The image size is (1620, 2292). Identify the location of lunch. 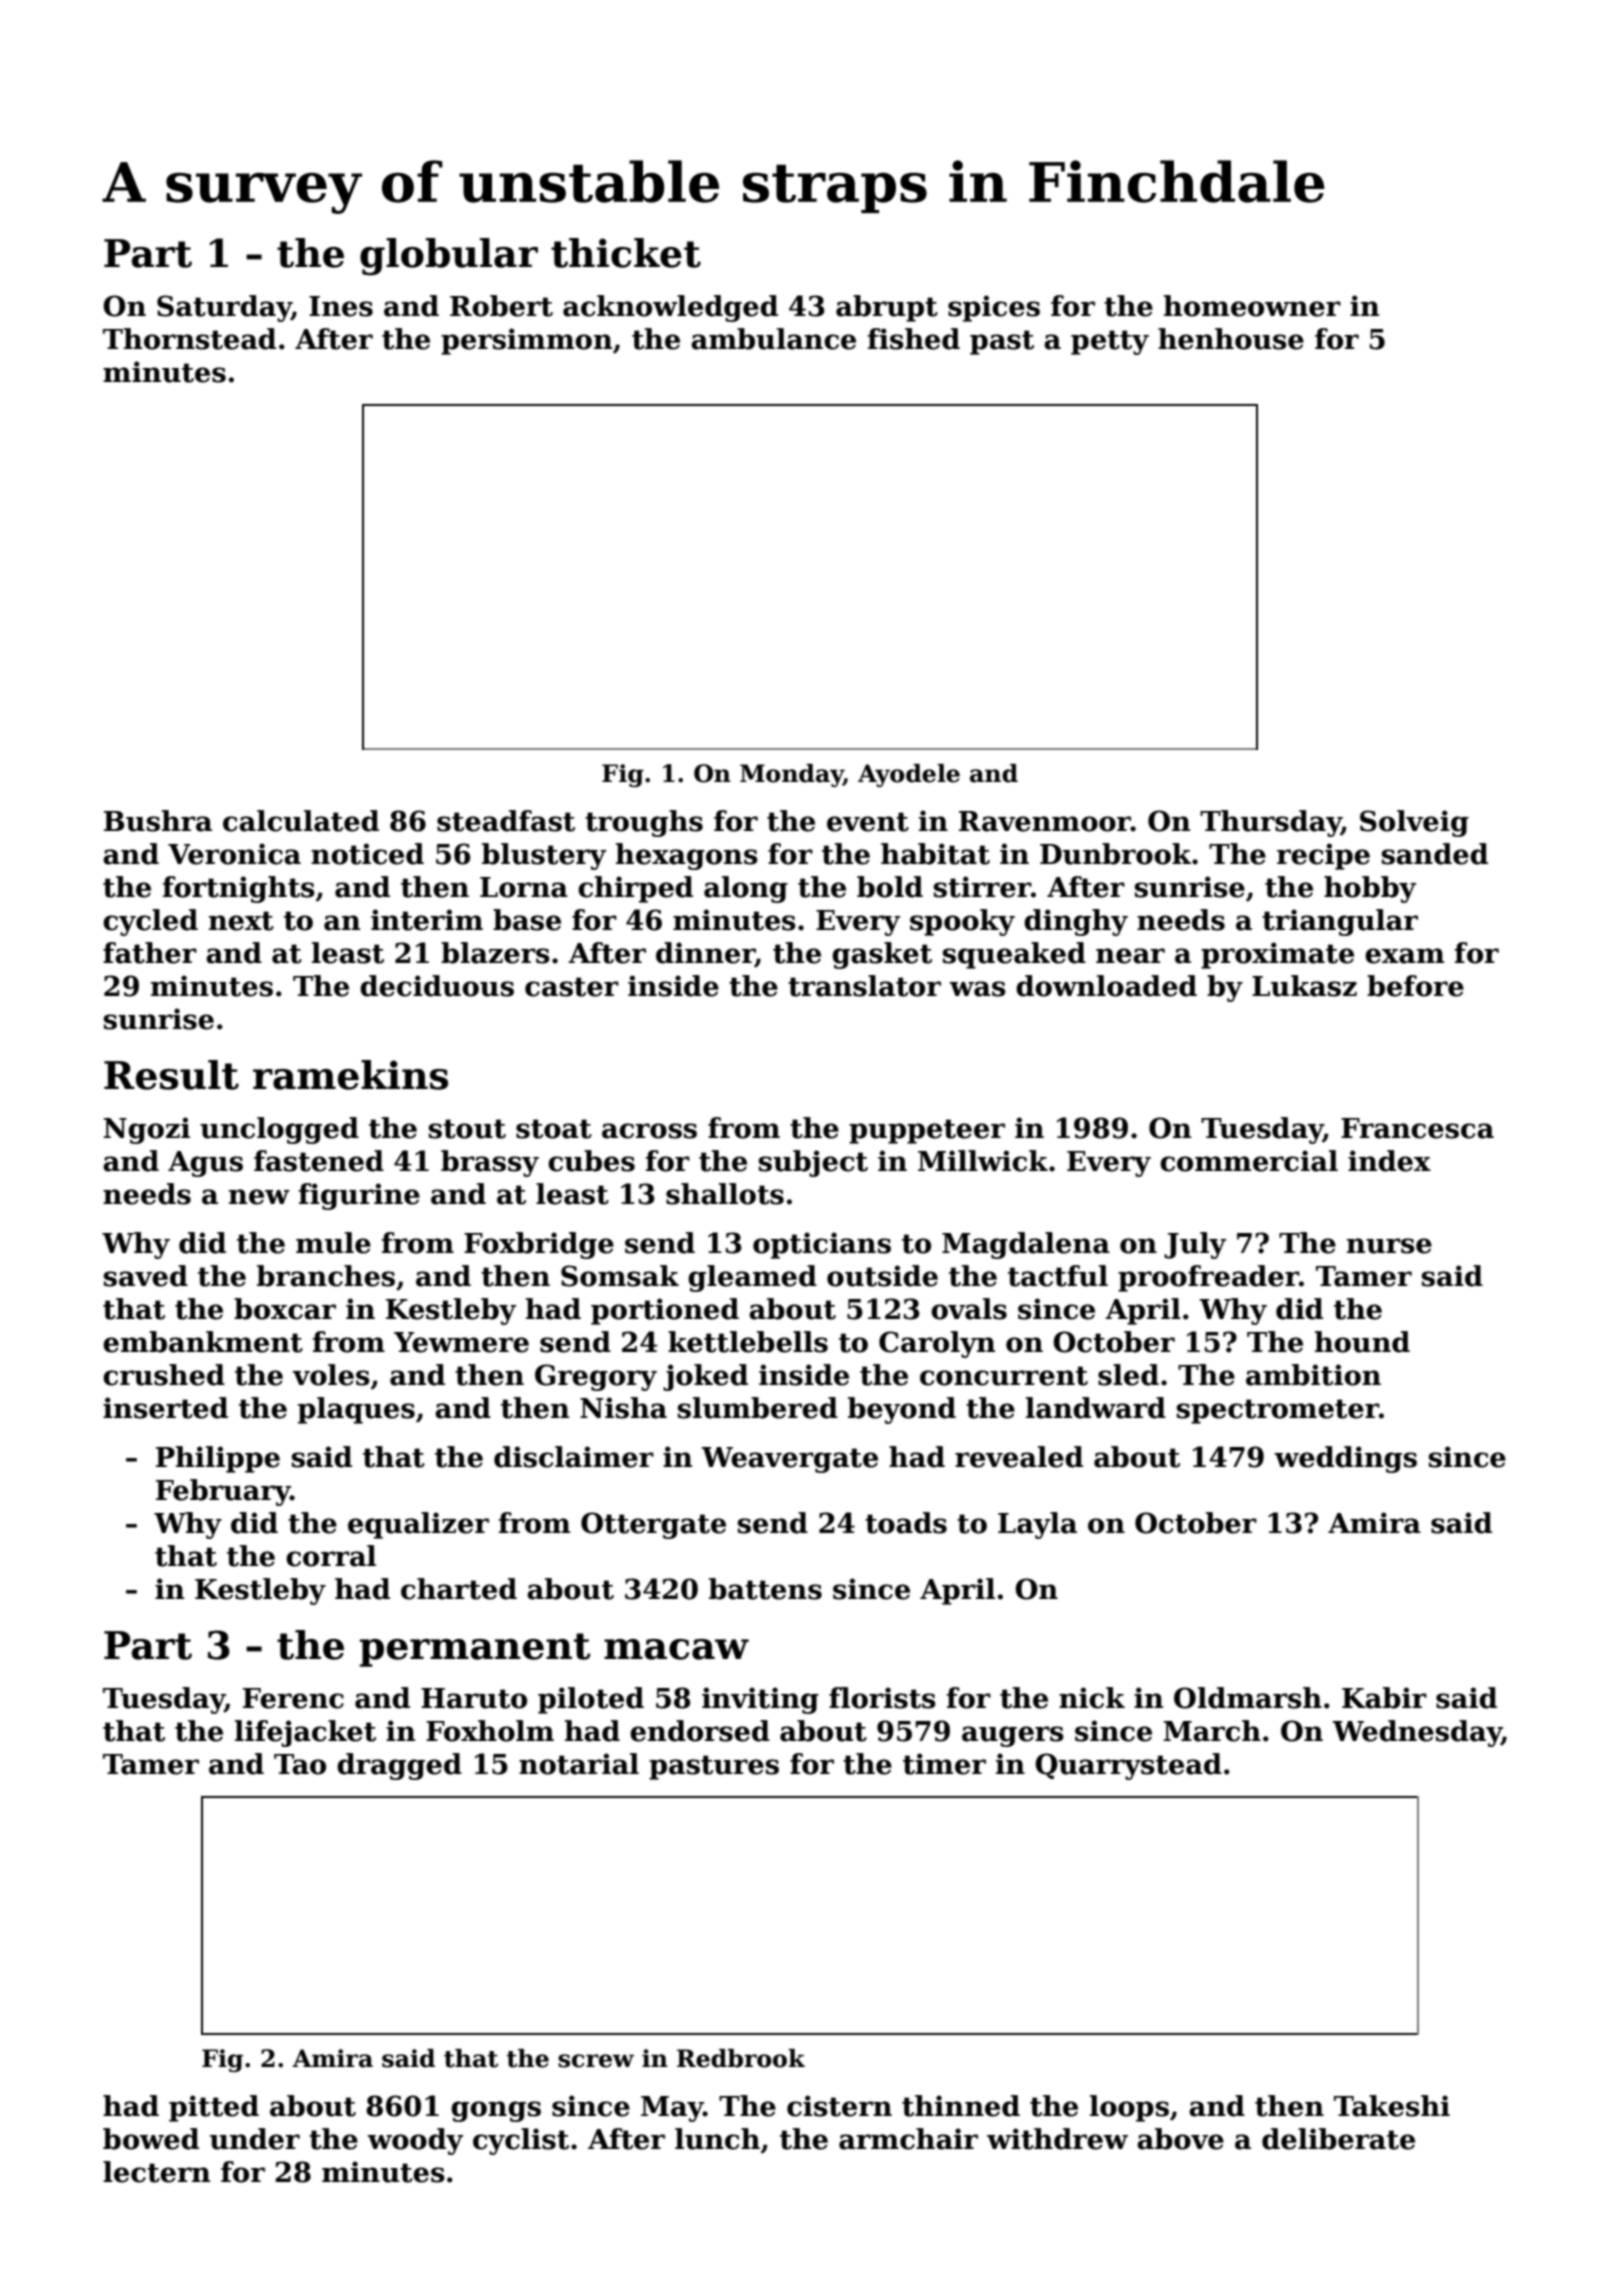
(717, 2139).
